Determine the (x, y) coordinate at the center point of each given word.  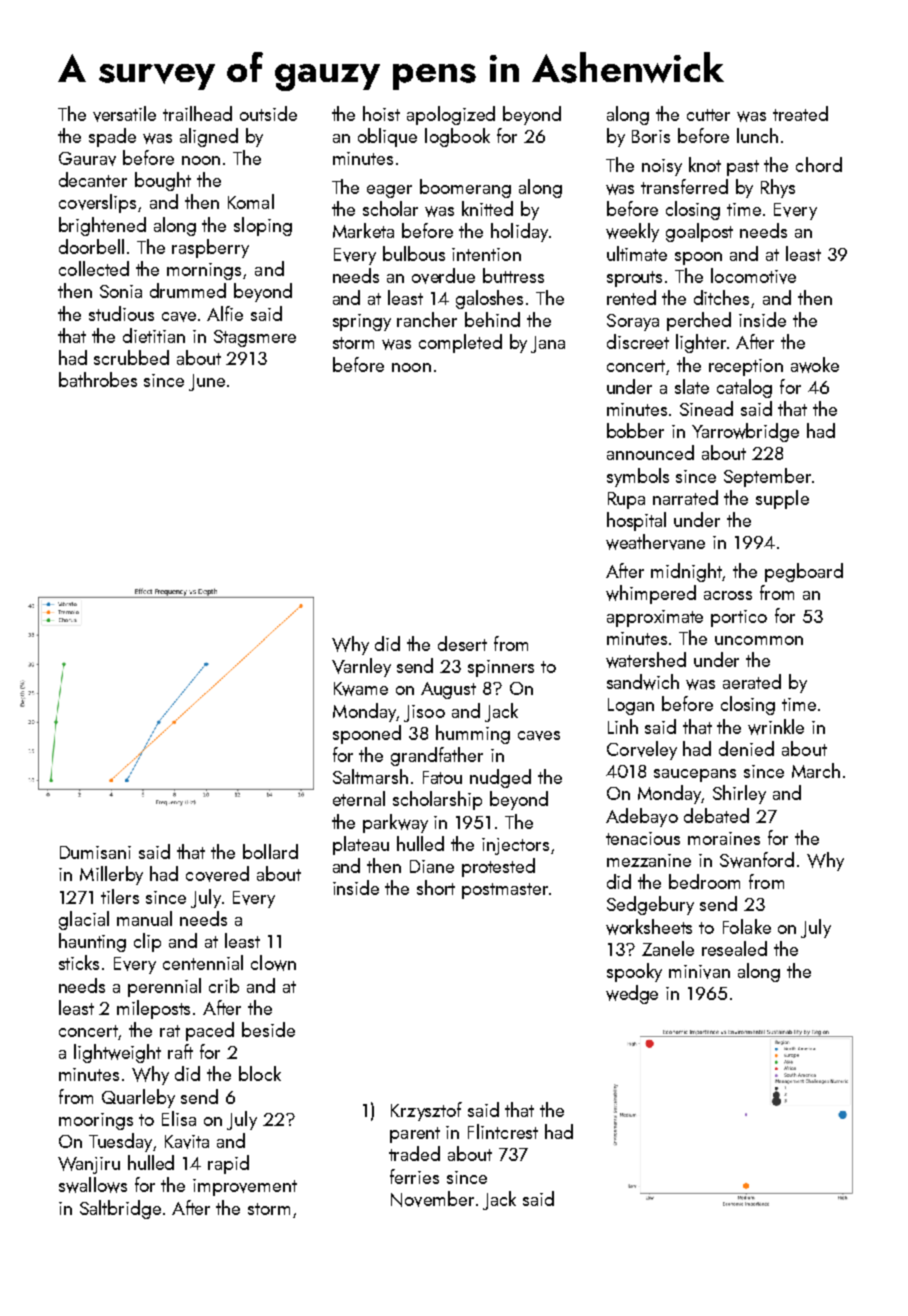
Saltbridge (120, 1209)
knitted (487, 208)
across (728, 595)
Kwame (361, 689)
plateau (361, 845)
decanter (93, 179)
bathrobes (98, 379)
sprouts (634, 279)
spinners (501, 668)
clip (147, 942)
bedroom (704, 881)
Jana (548, 344)
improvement (245, 1187)
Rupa (626, 500)
